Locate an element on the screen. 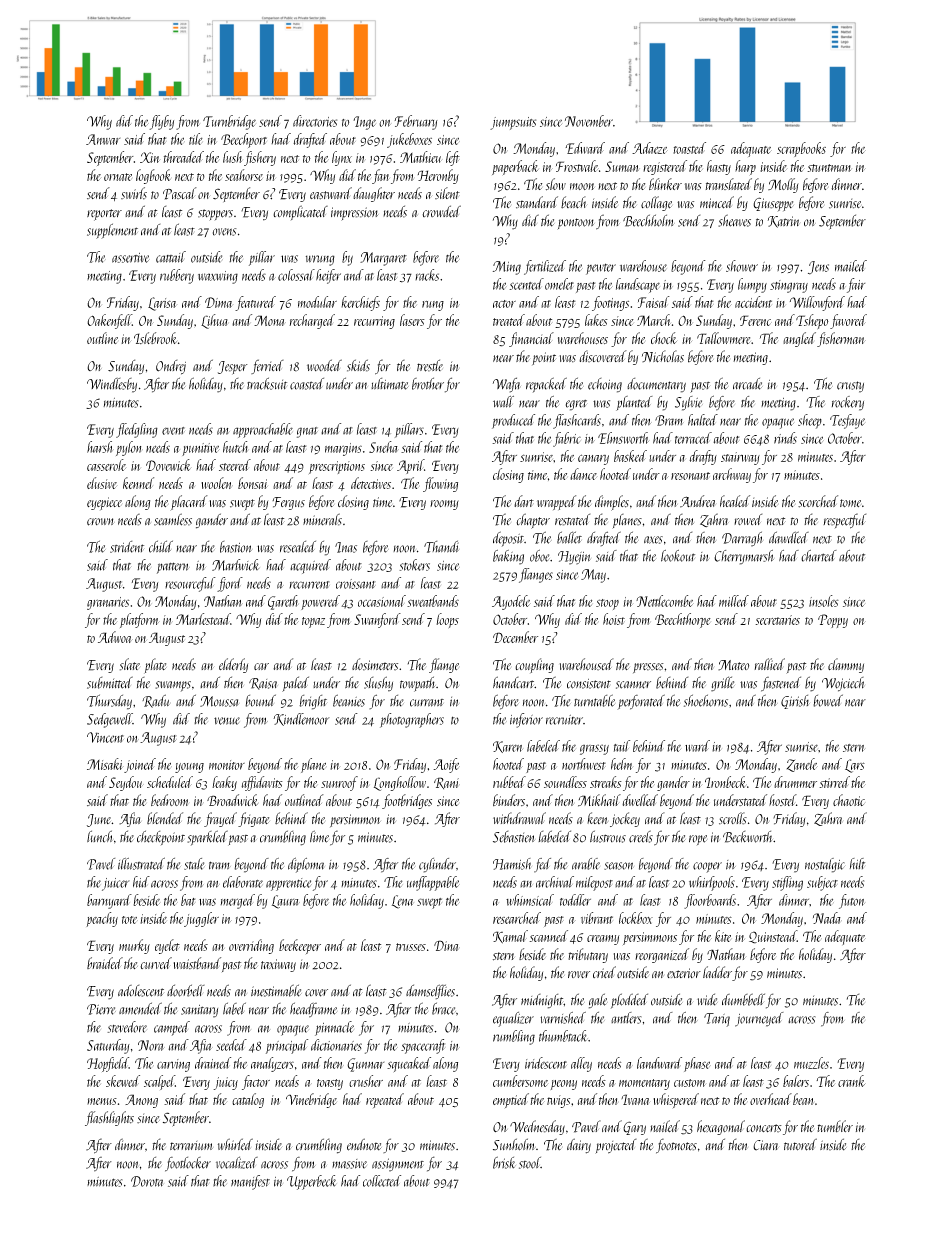 The height and width of the screenshot is (1233, 952). inestimable is located at coordinates (276, 990).
